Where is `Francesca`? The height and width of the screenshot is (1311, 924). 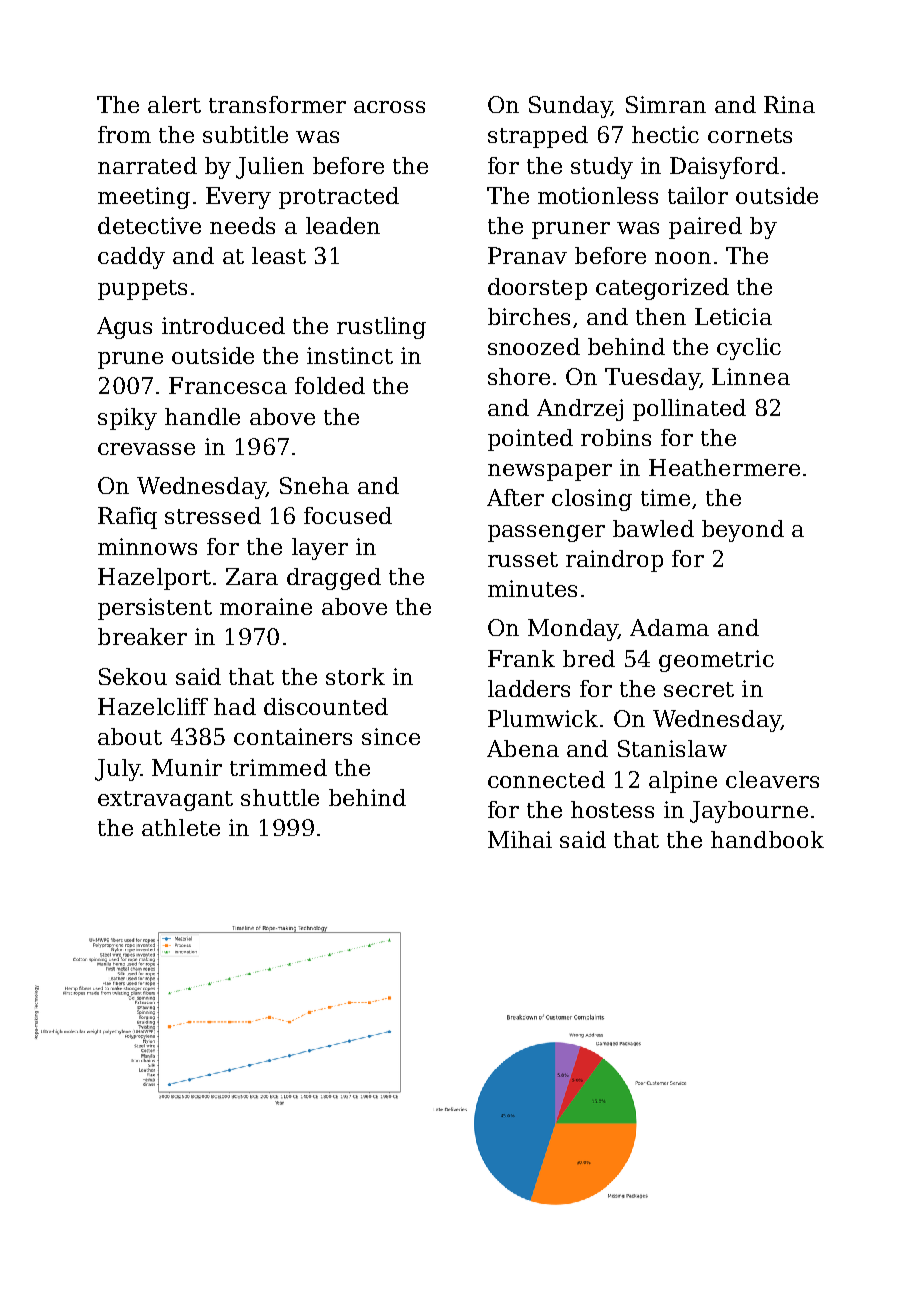 Francesca is located at coordinates (228, 385).
